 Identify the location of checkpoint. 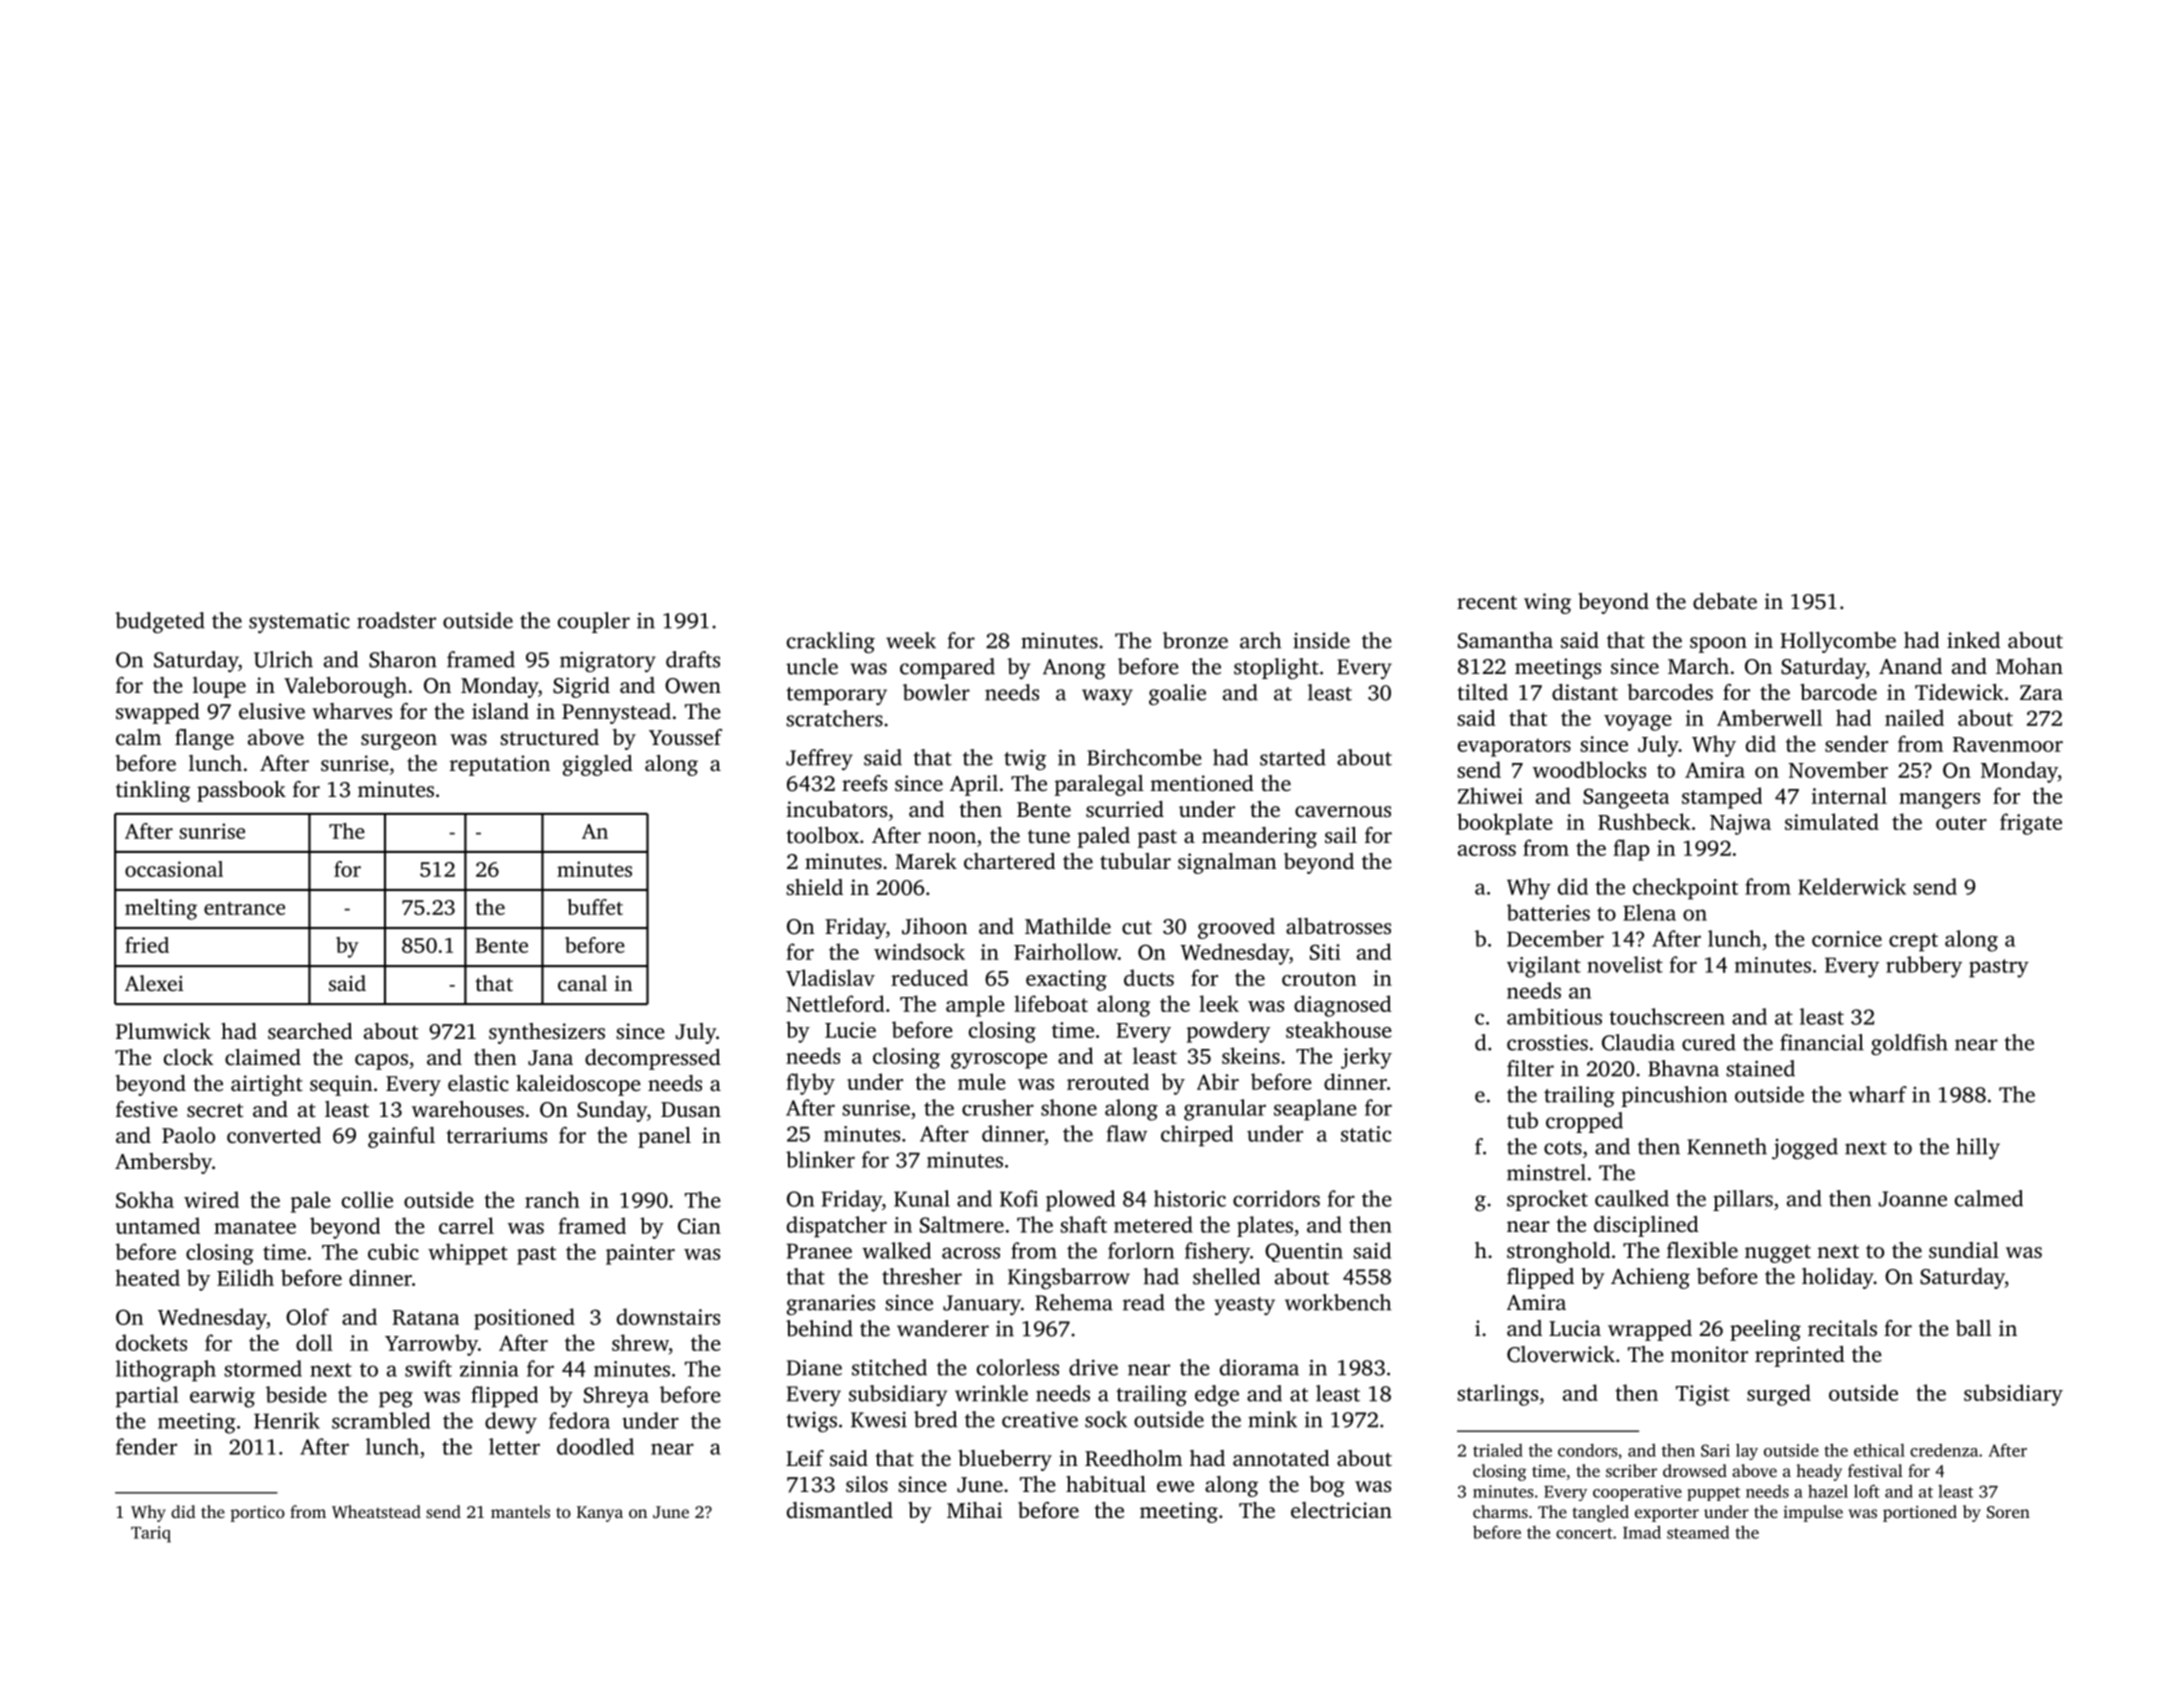
(1686, 889).
